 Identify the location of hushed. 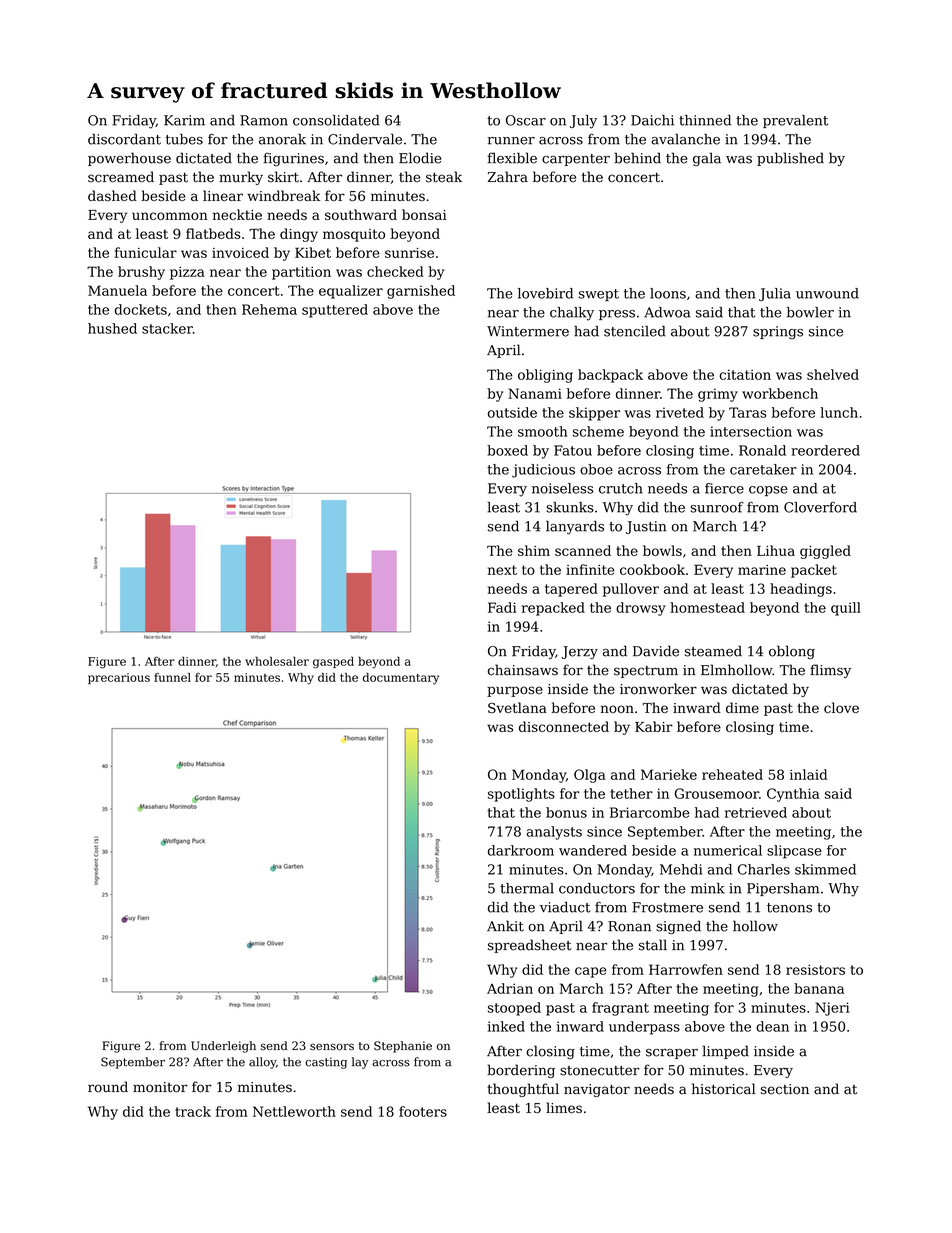
(112, 328).
